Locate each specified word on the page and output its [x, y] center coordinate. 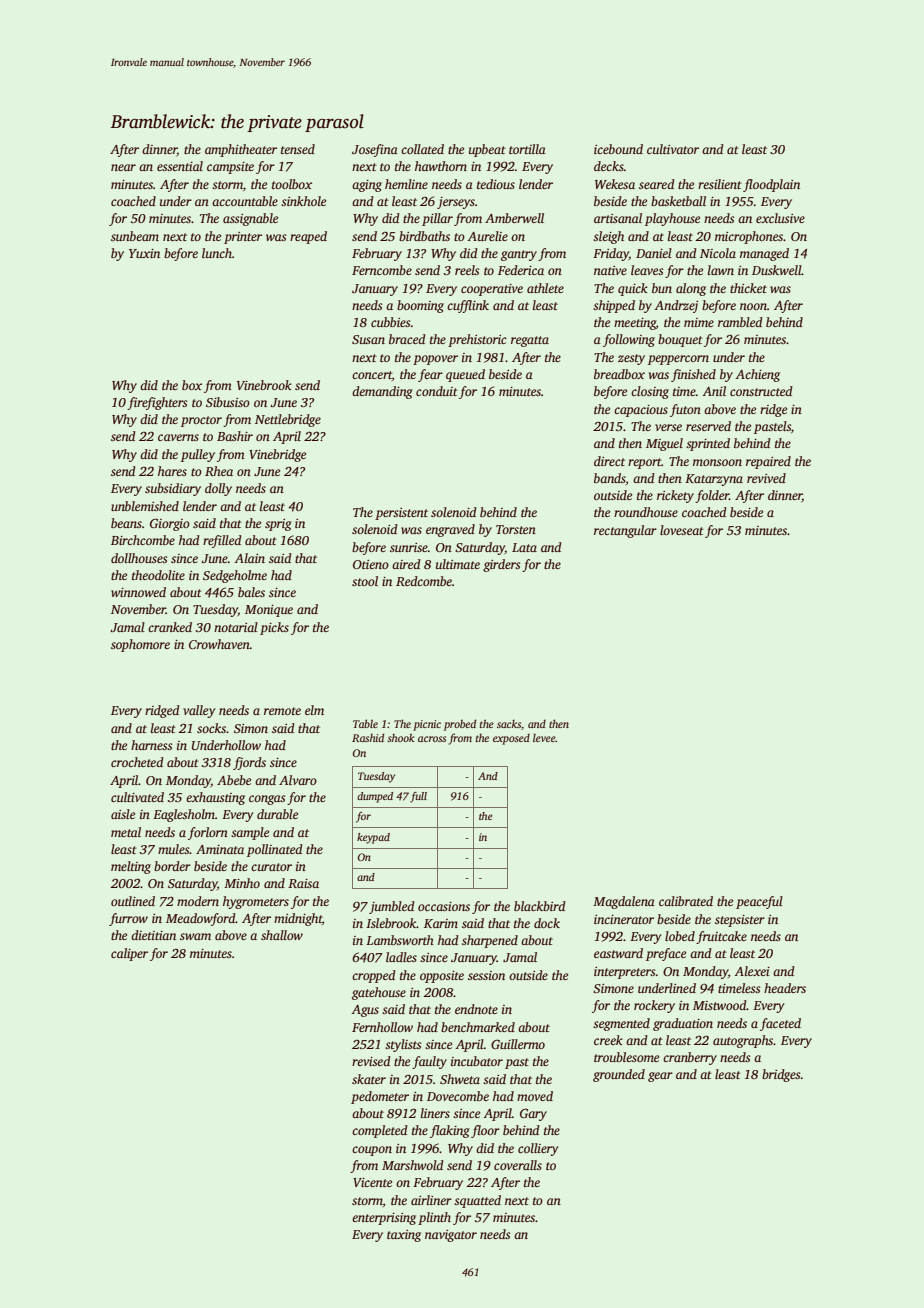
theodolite [158, 575]
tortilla [527, 149]
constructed [761, 391]
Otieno [371, 564]
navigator [451, 1236]
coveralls [518, 1165]
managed [764, 254]
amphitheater [241, 150]
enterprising [384, 1219]
